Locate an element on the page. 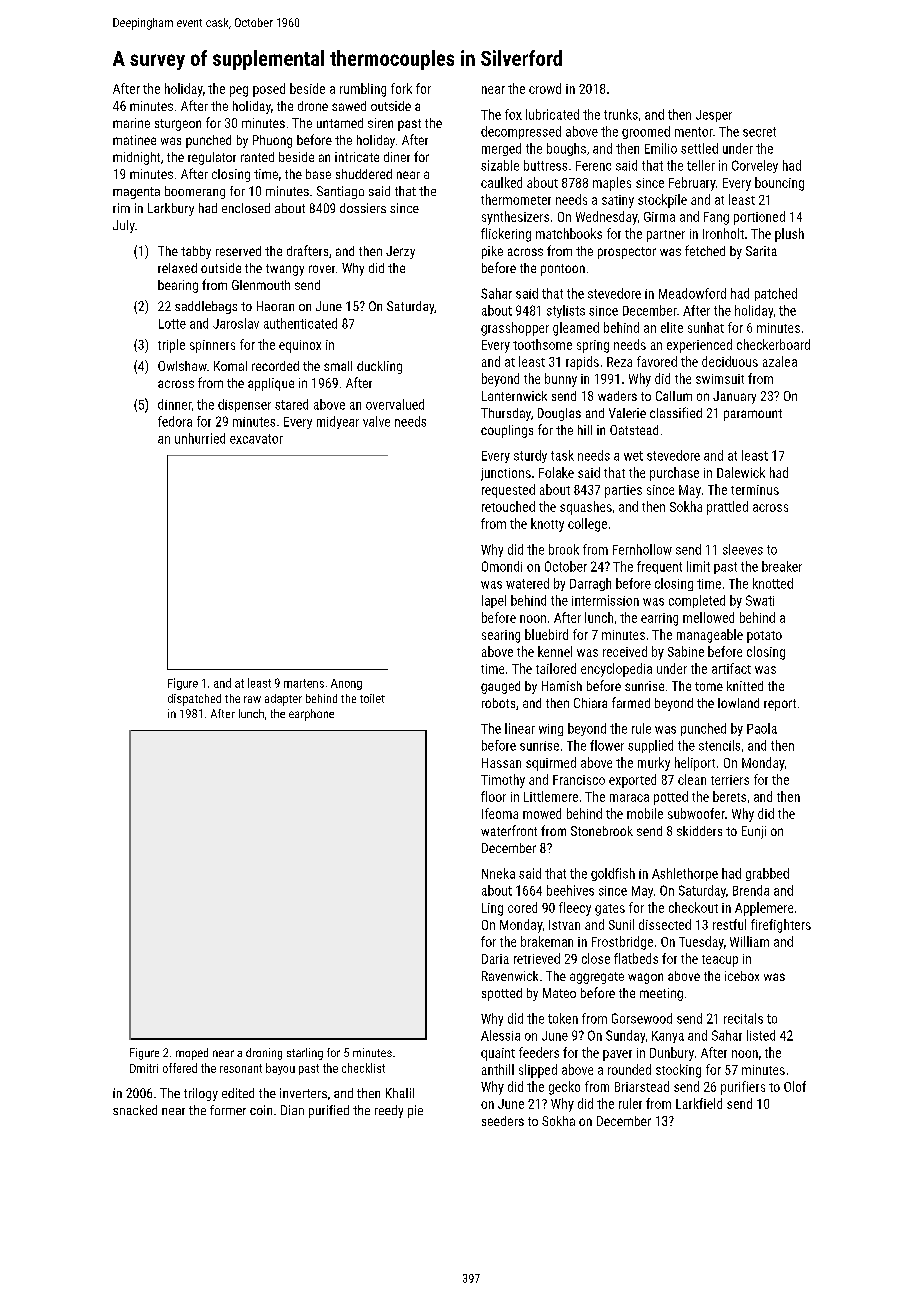  Alessia is located at coordinates (500, 1035).
